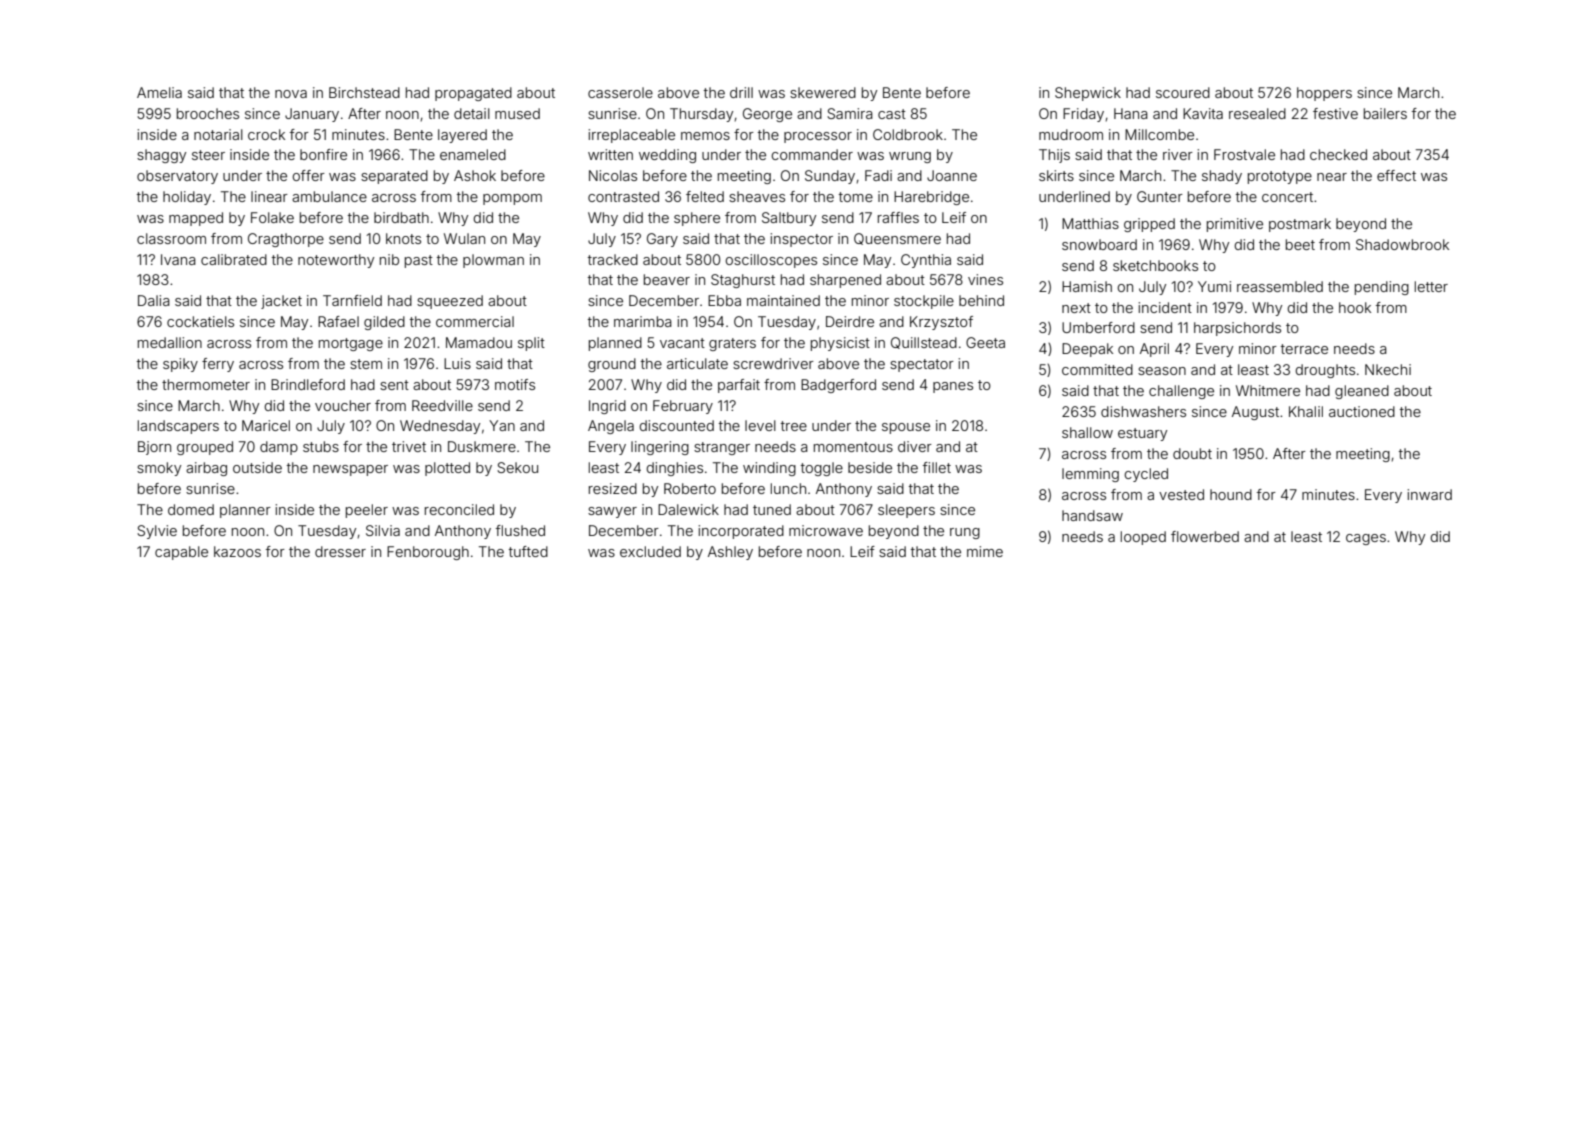 This screenshot has width=1595, height=1128. Describe the element at coordinates (351, 344) in the screenshot. I see `mortgage` at that location.
